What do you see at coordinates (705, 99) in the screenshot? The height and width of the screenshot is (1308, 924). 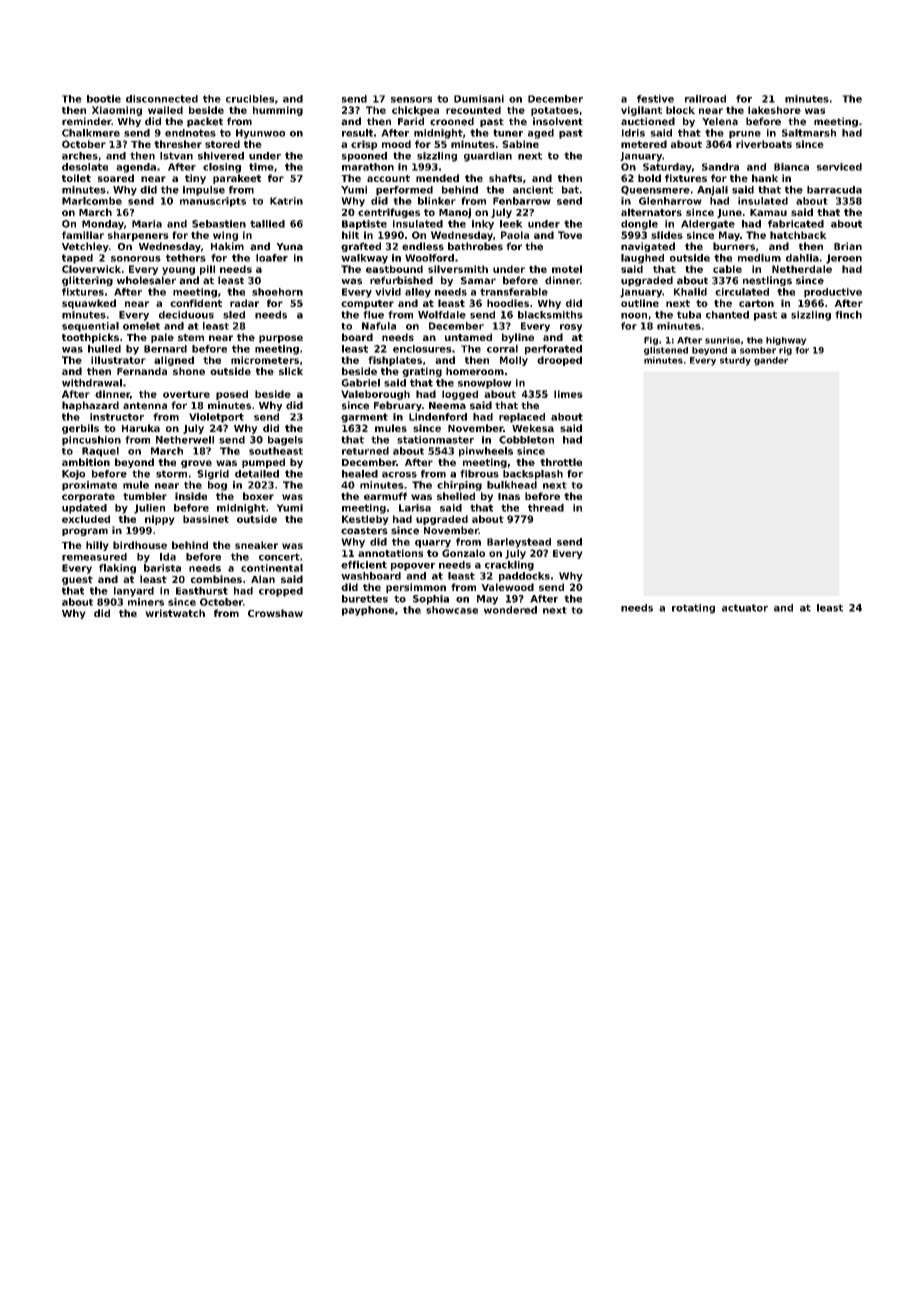 I see `railroad` at bounding box center [705, 99].
